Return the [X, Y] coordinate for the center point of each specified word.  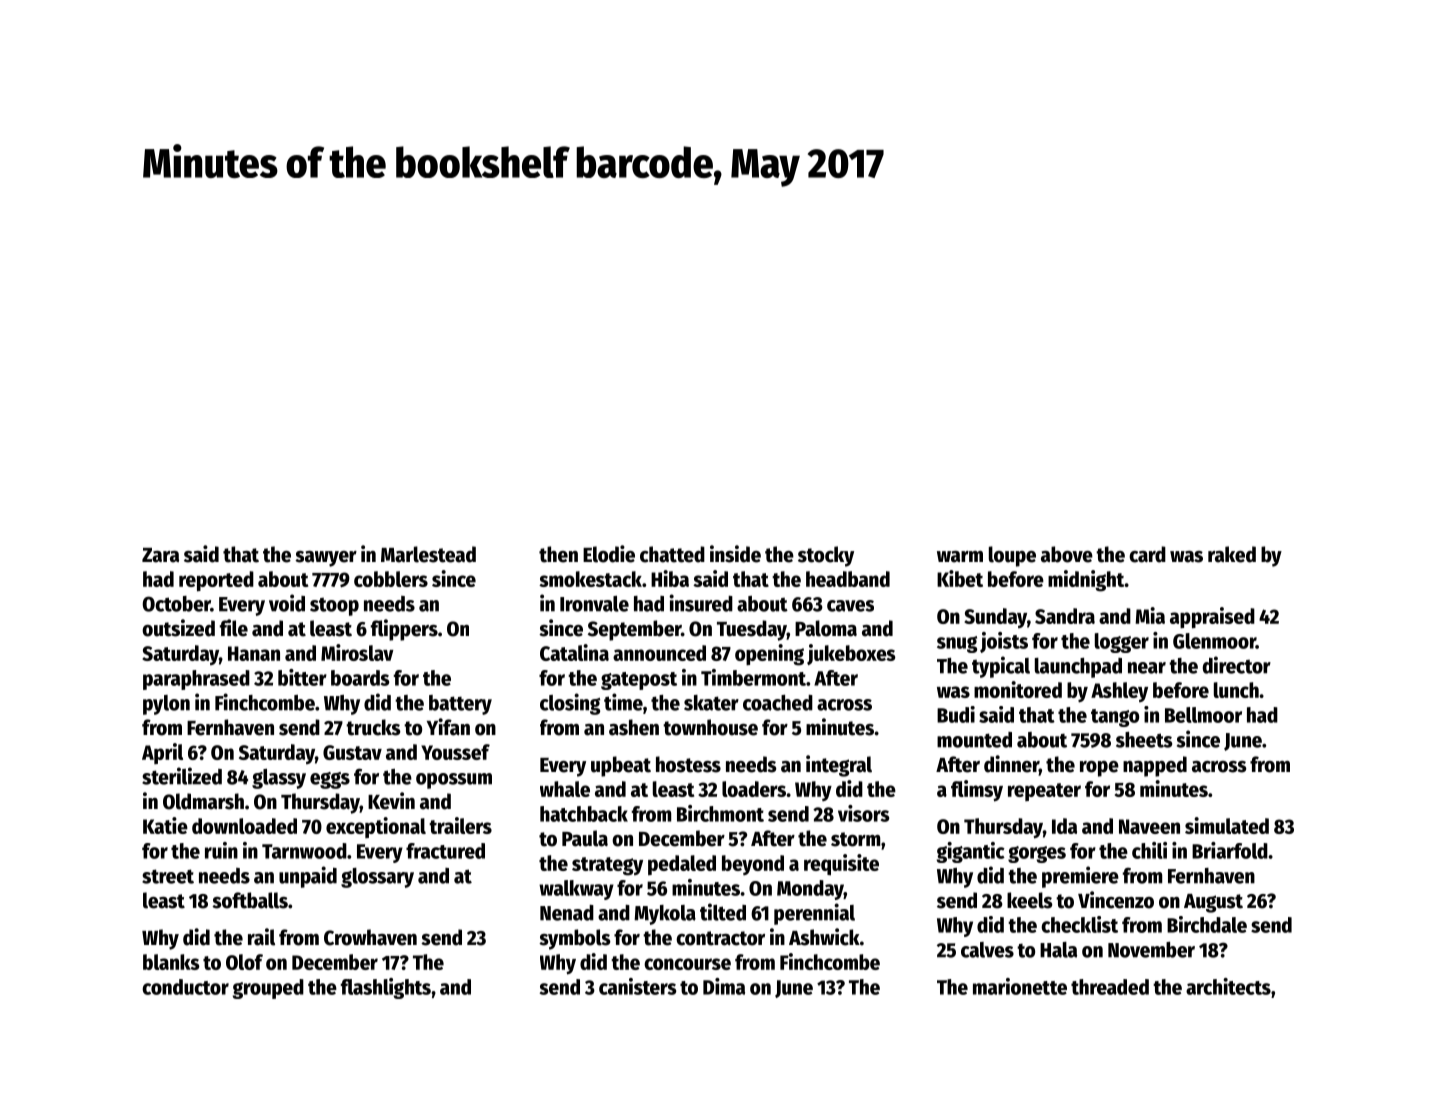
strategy [607, 866]
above [1067, 554]
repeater [1044, 792]
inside [735, 554]
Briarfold [1230, 850]
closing [570, 704]
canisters [637, 986]
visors [863, 813]
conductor [185, 987]
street [168, 876]
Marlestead [428, 554]
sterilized [182, 776]
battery [460, 705]
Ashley [1119, 692]
